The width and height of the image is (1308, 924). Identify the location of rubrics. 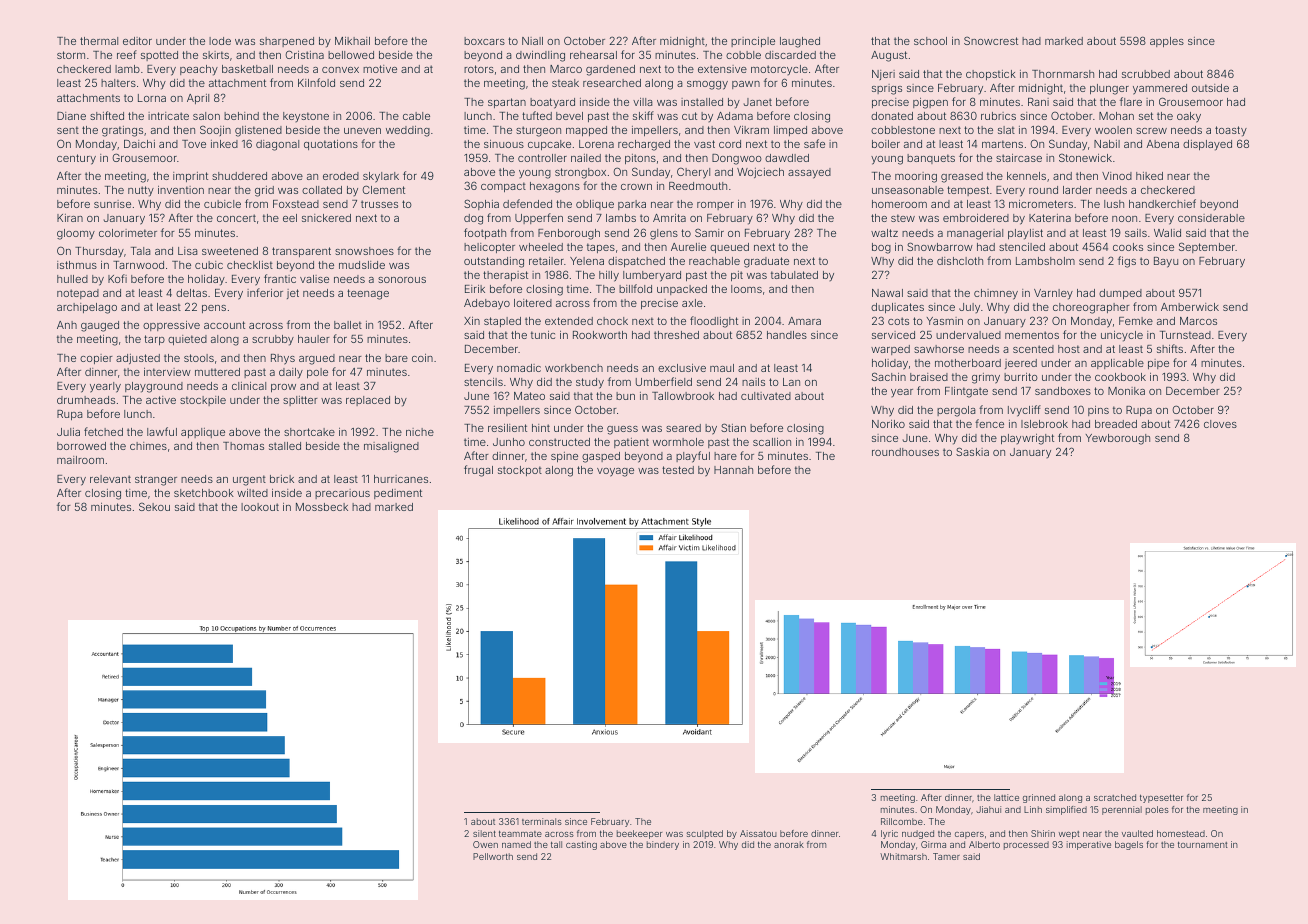
(998, 116).
